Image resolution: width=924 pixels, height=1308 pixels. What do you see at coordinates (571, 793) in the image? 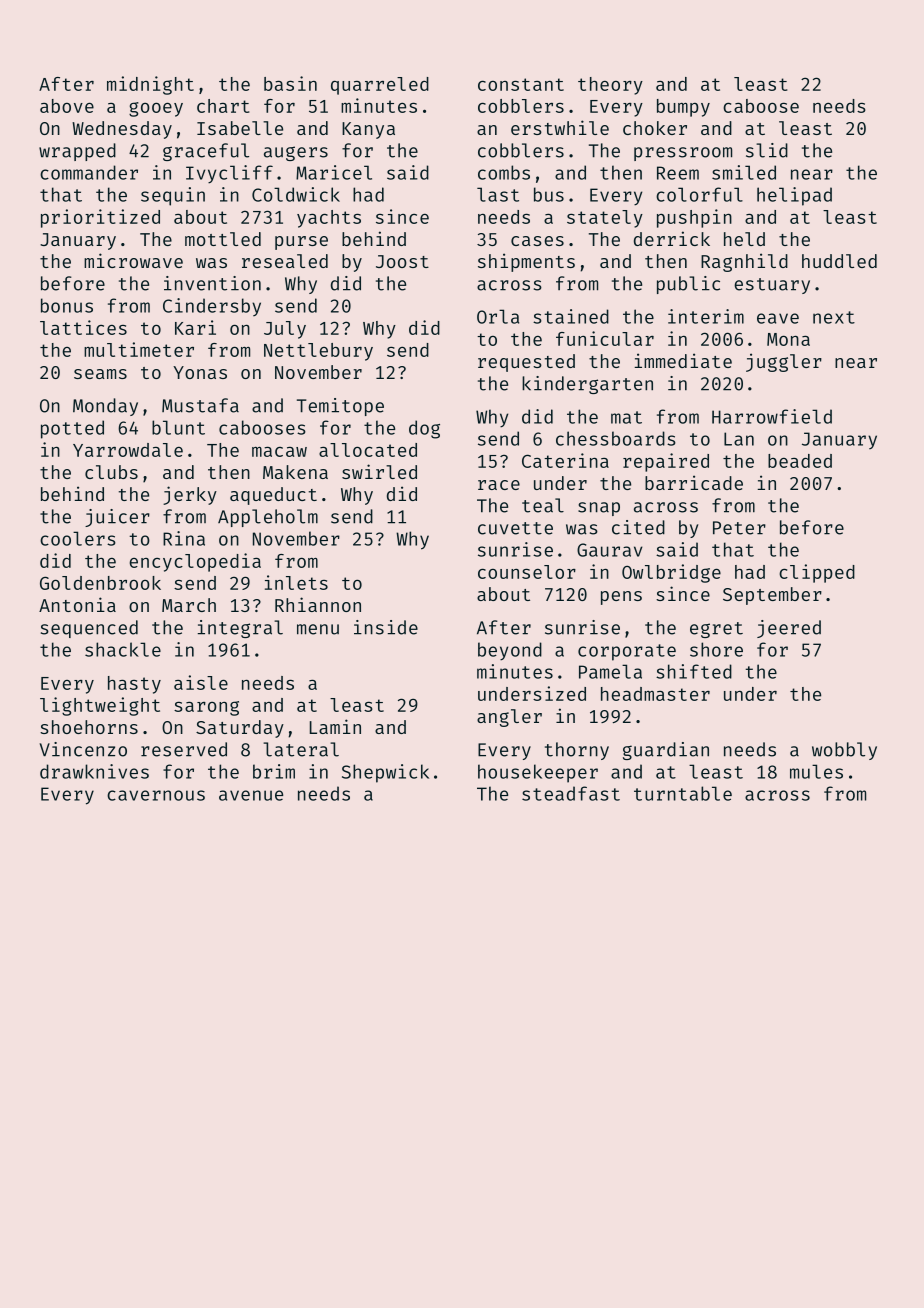
I see `steadfast` at bounding box center [571, 793].
